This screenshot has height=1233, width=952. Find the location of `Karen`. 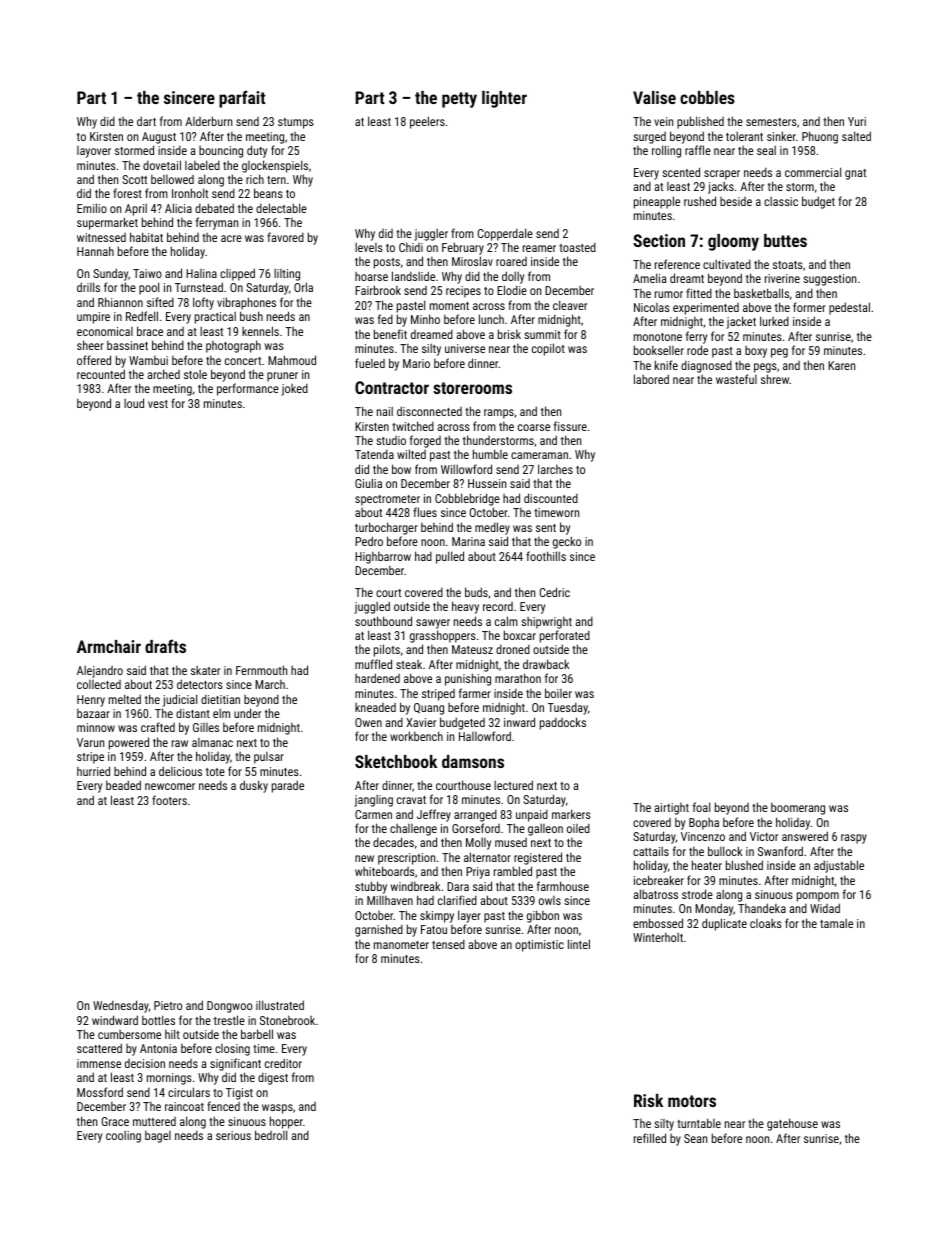

Karen is located at coordinates (841, 365).
